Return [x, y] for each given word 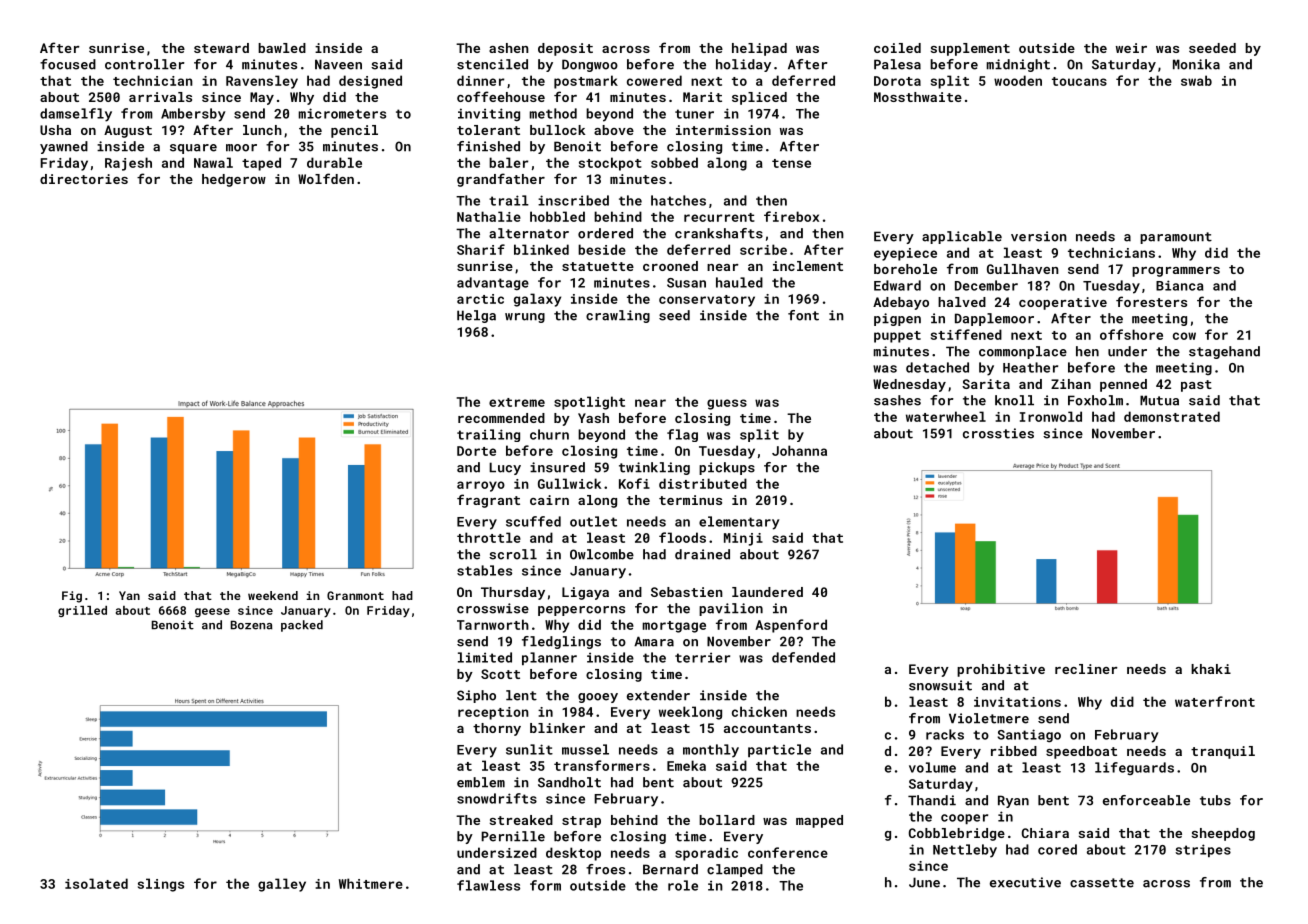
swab [1196, 80]
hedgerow [234, 180]
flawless [488, 885]
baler [508, 162]
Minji [743, 539]
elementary [739, 523]
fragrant [488, 501]
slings [161, 885]
